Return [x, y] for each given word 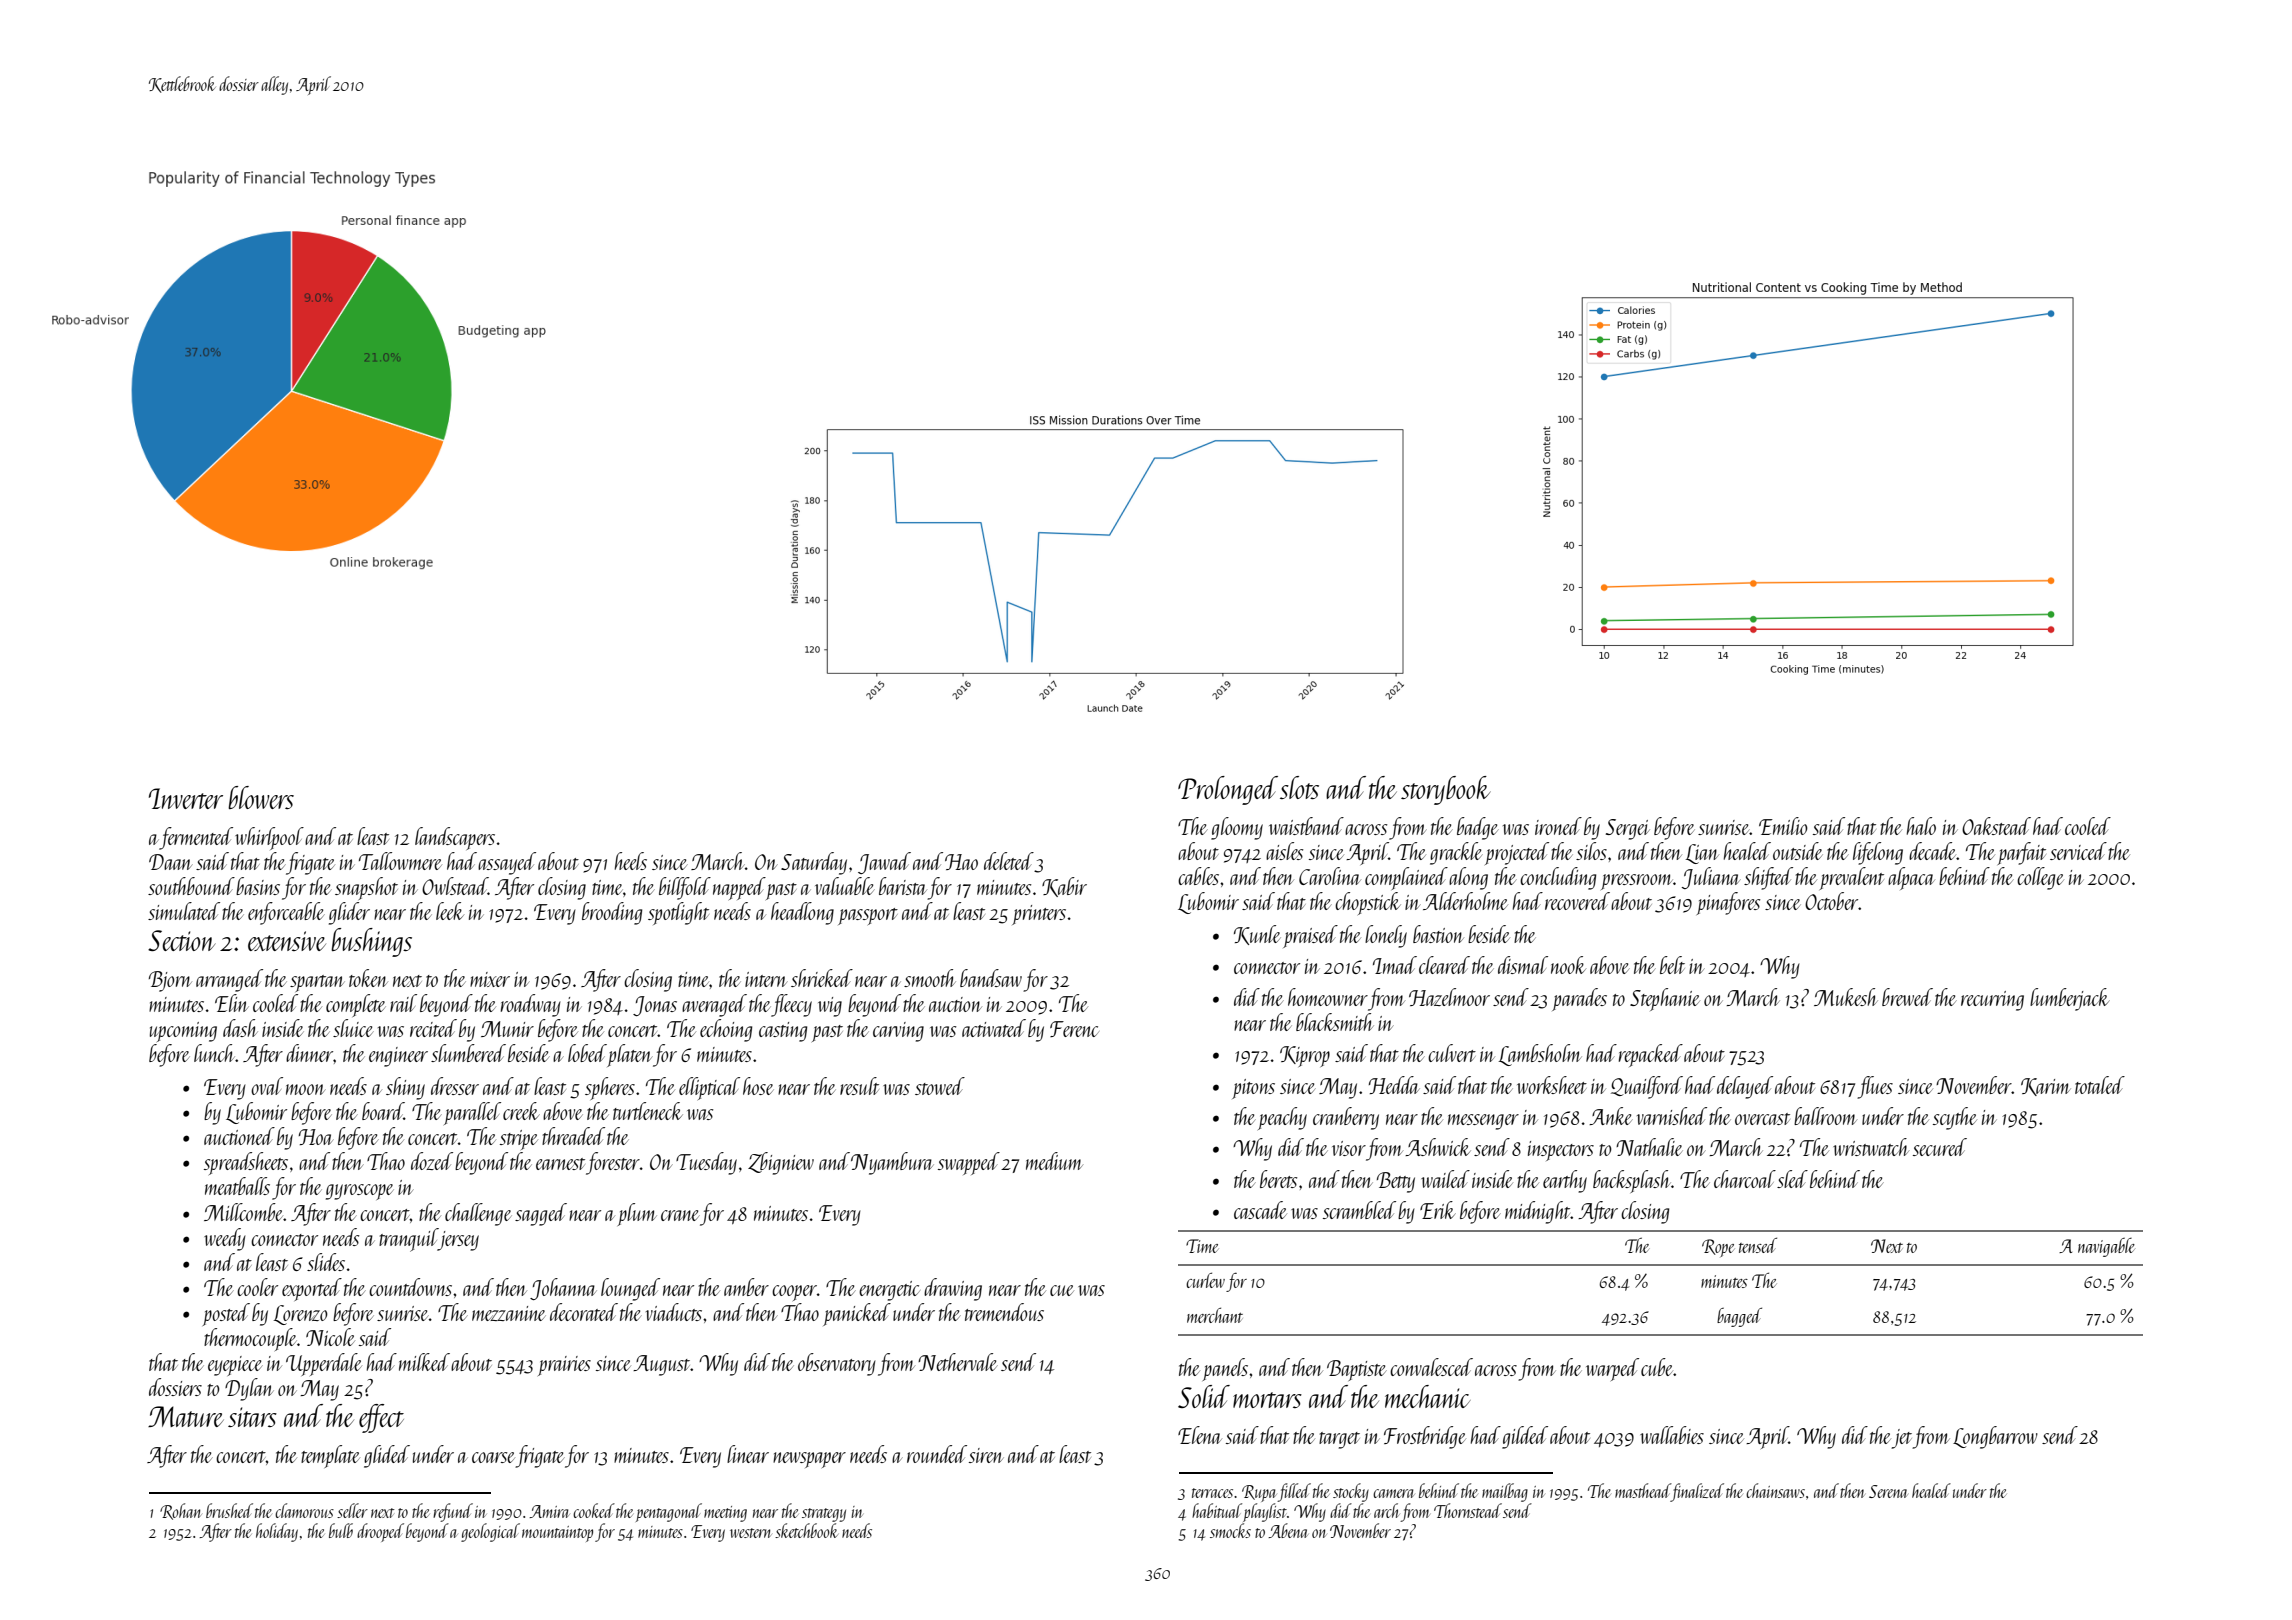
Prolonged [1228, 790]
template [330, 1456]
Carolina [1330, 876]
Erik [1438, 1210]
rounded [937, 1454]
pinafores [1728, 903]
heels [631, 861]
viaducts [674, 1312]
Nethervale [958, 1362]
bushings [371, 942]
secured [1940, 1147]
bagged [1739, 1317]
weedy [225, 1239]
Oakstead [1996, 826]
